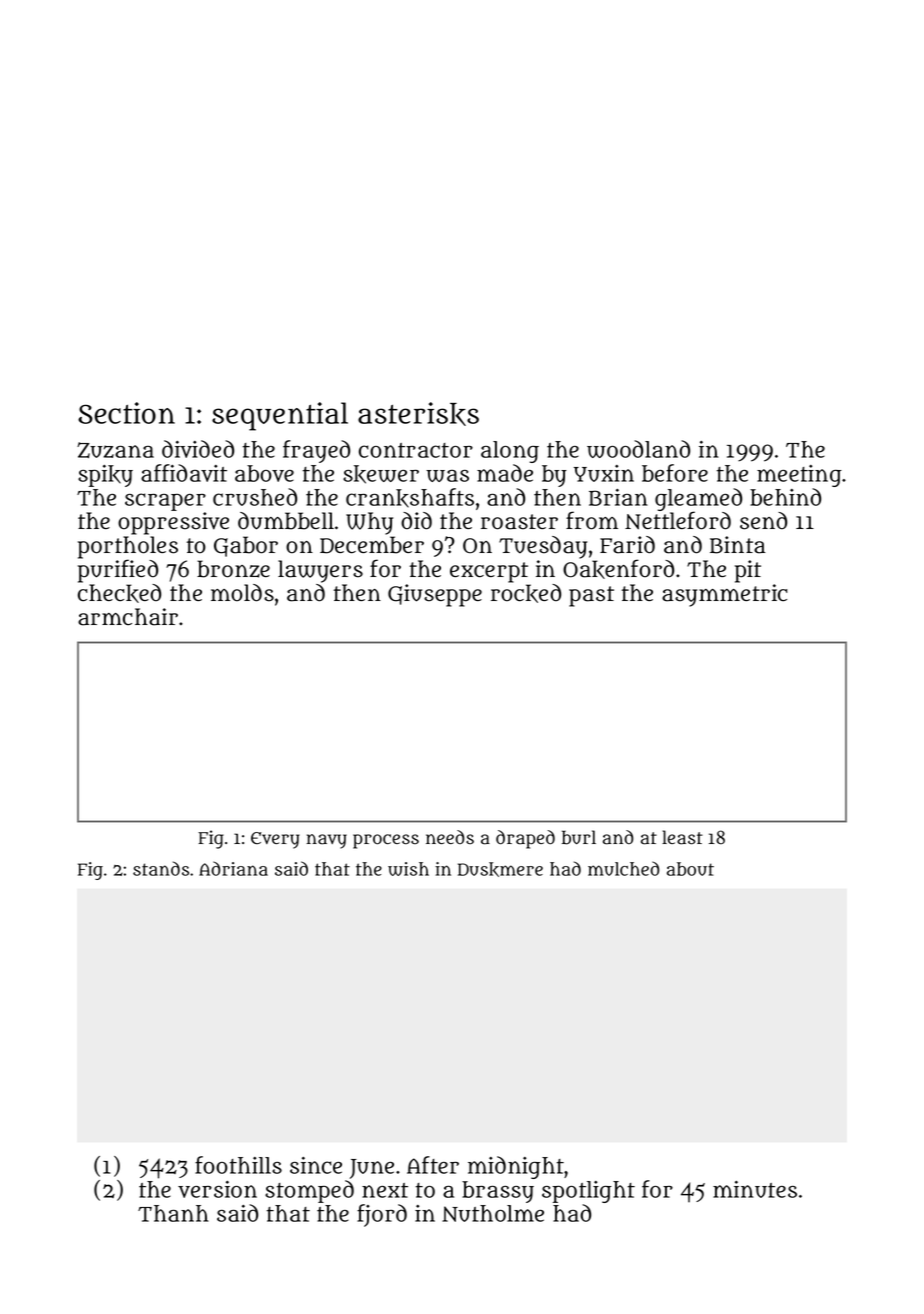  What do you see at coordinates (755, 1189) in the screenshot?
I see `minutes` at bounding box center [755, 1189].
